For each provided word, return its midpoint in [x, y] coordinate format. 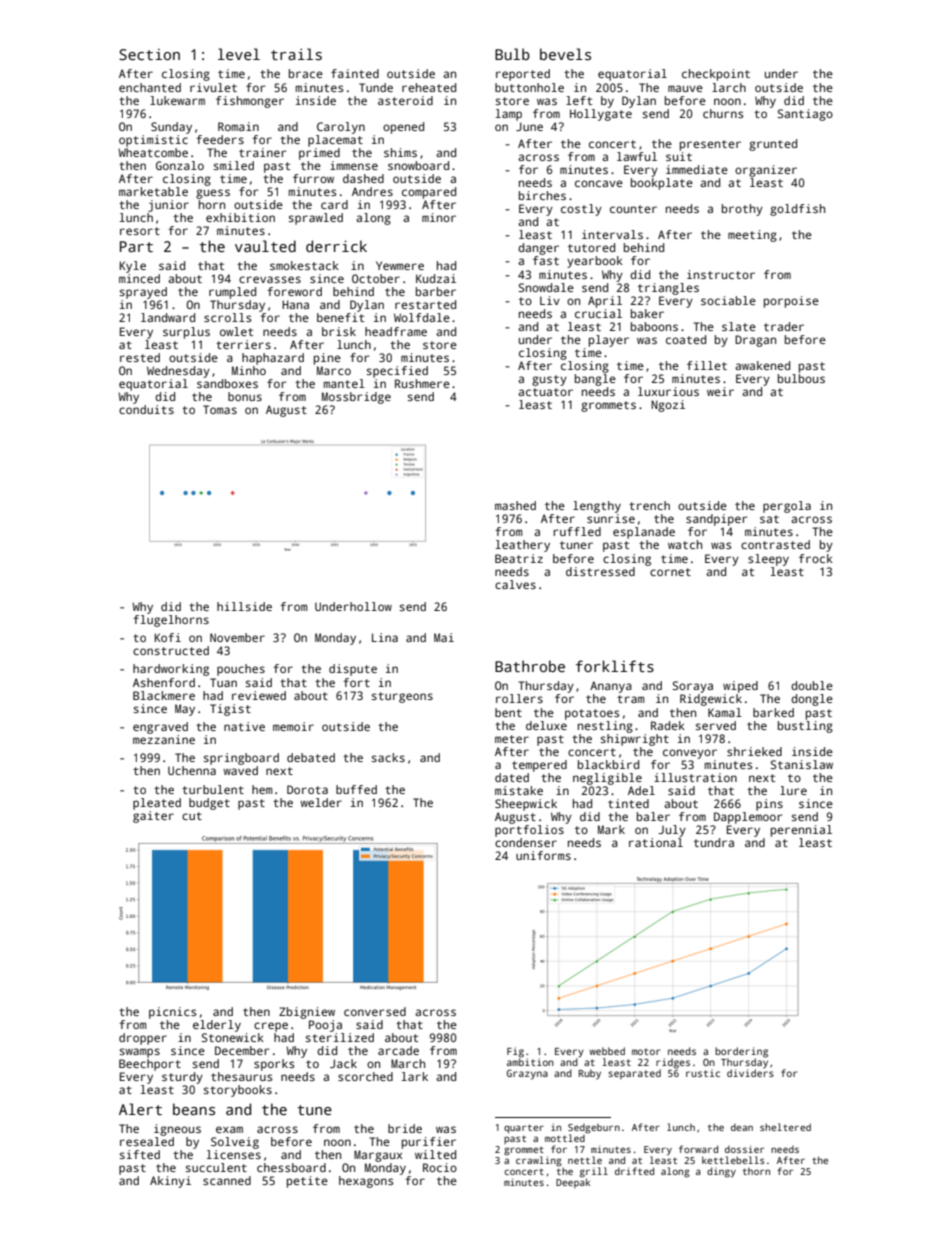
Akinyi [170, 1182]
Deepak [573, 1183]
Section [149, 54]
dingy [721, 1172]
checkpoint [716, 75]
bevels [565, 54]
